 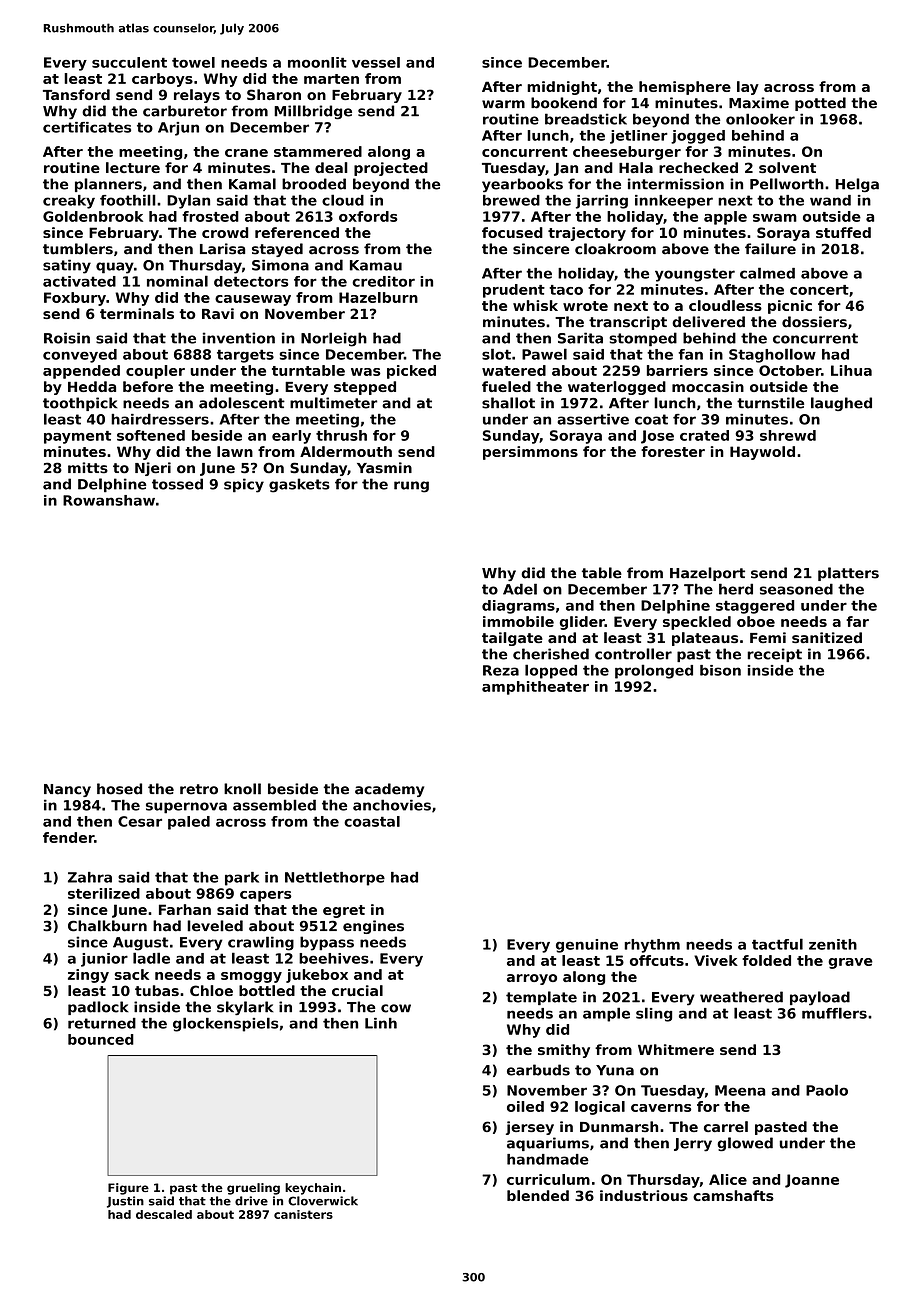 I want to click on Kamau, so click(x=376, y=265).
